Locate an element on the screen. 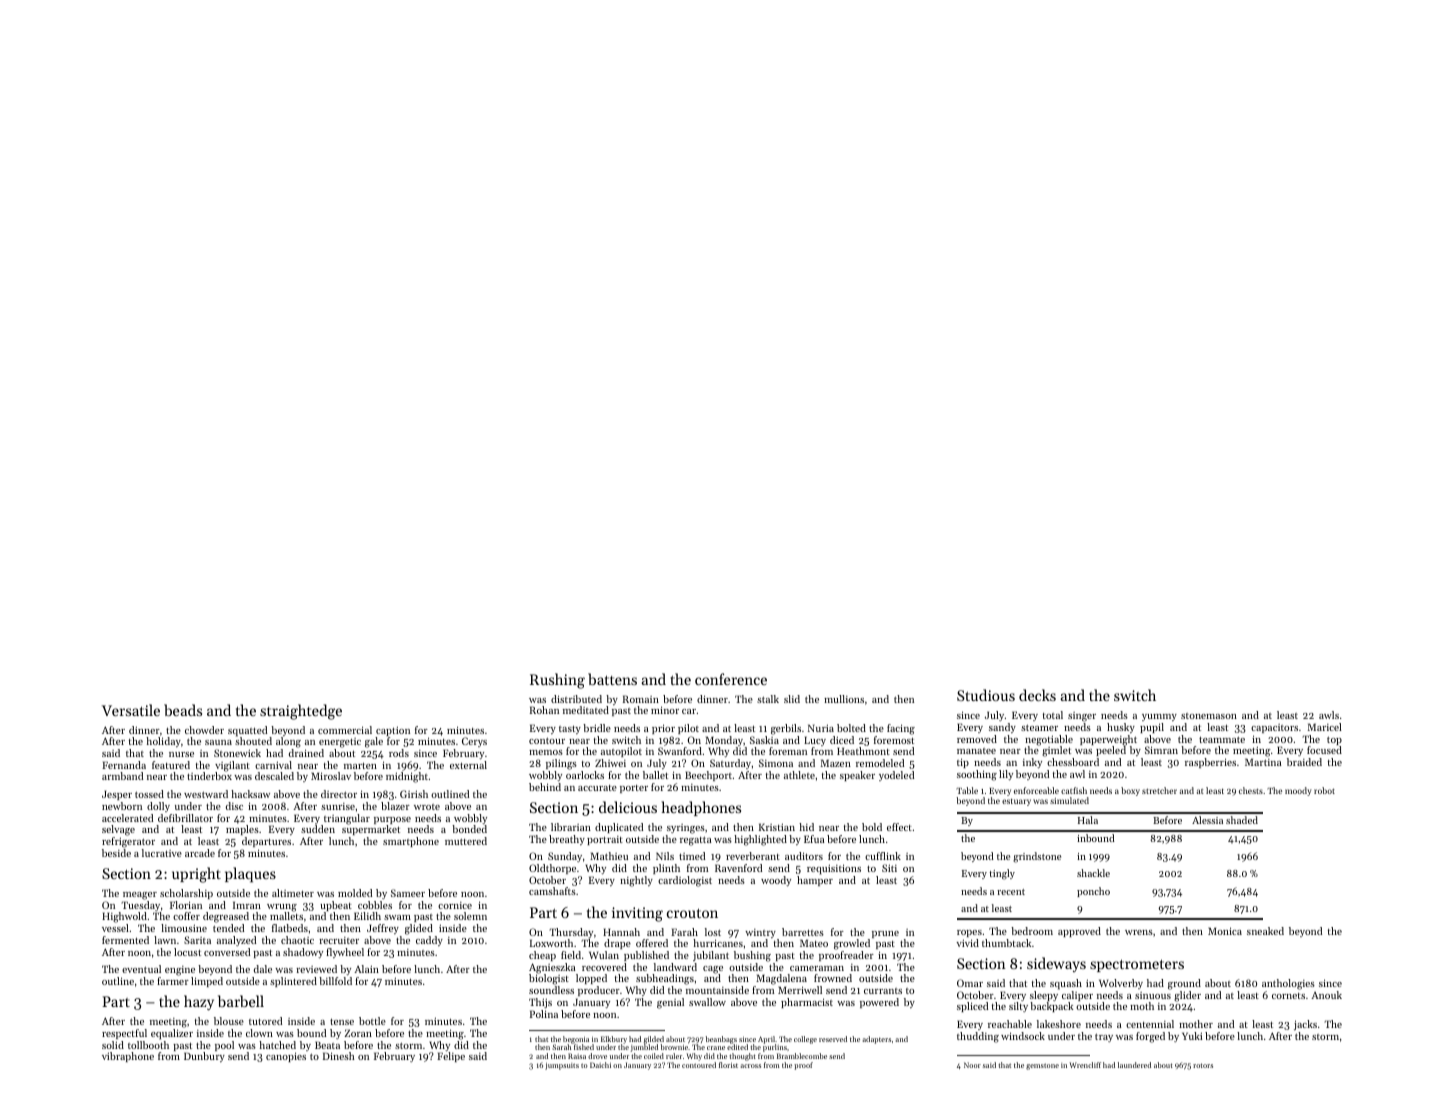  sunrise is located at coordinates (338, 806).
